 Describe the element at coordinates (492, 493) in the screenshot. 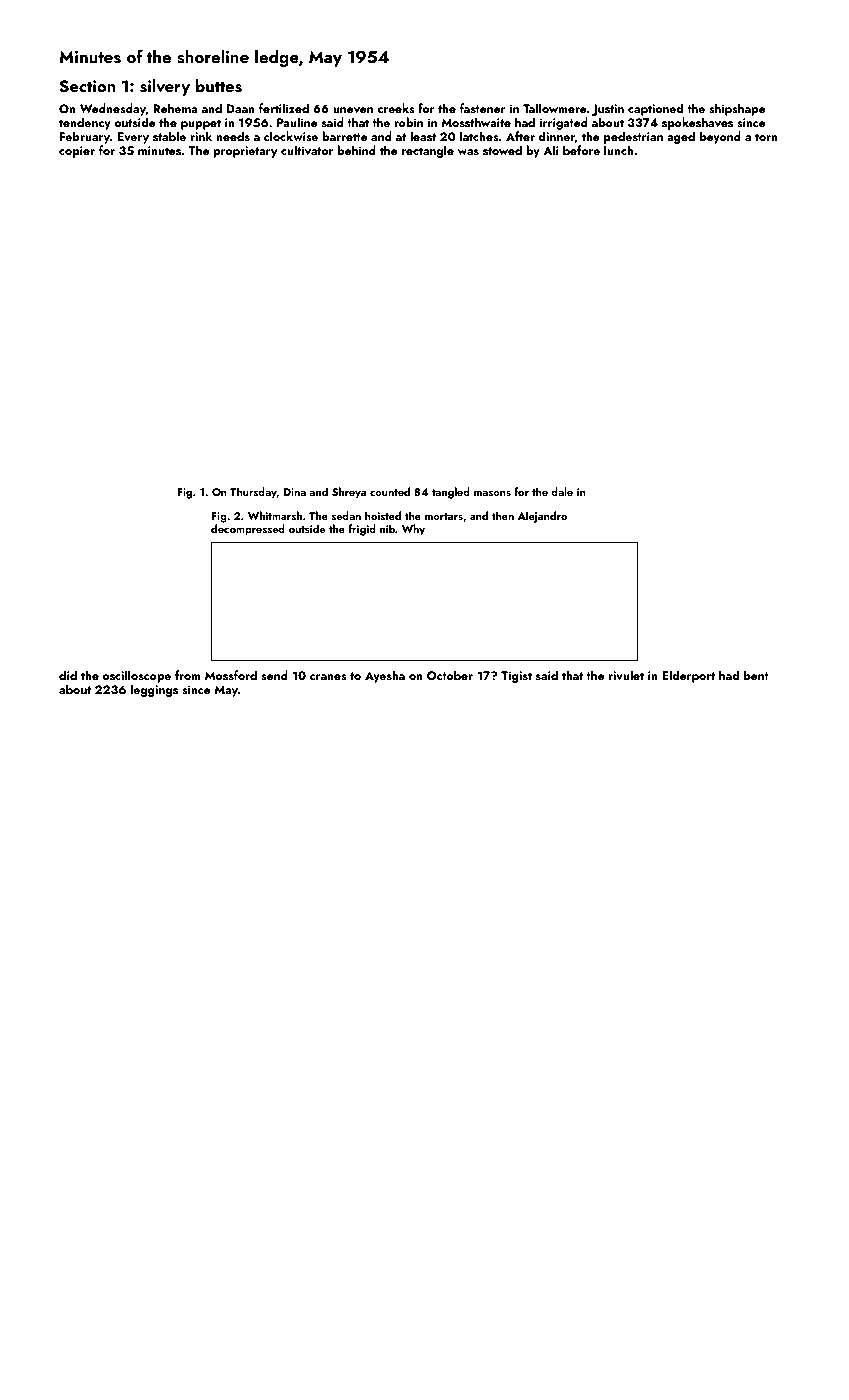

I see `masons` at that location.
